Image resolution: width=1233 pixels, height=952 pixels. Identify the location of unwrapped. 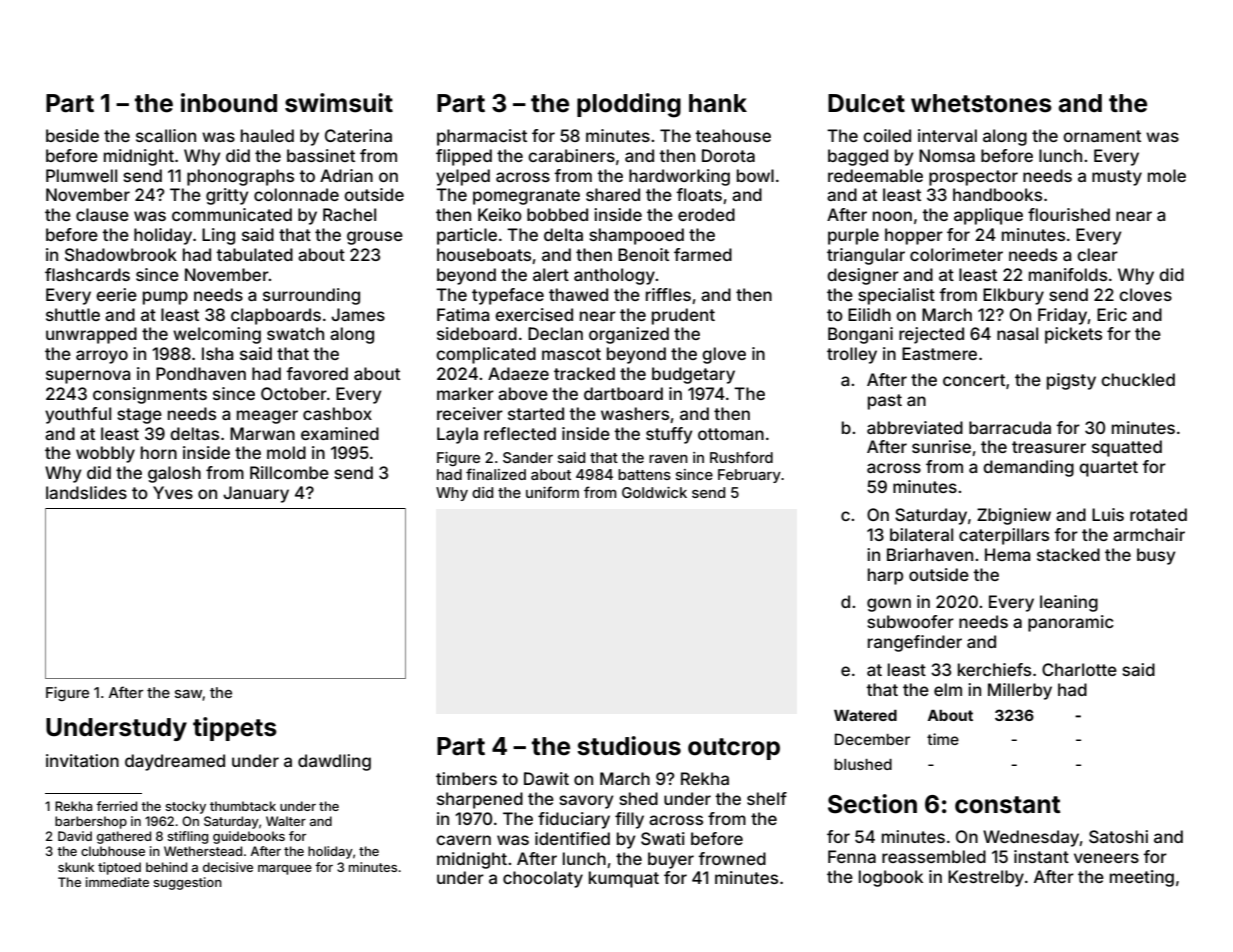
(91, 335).
